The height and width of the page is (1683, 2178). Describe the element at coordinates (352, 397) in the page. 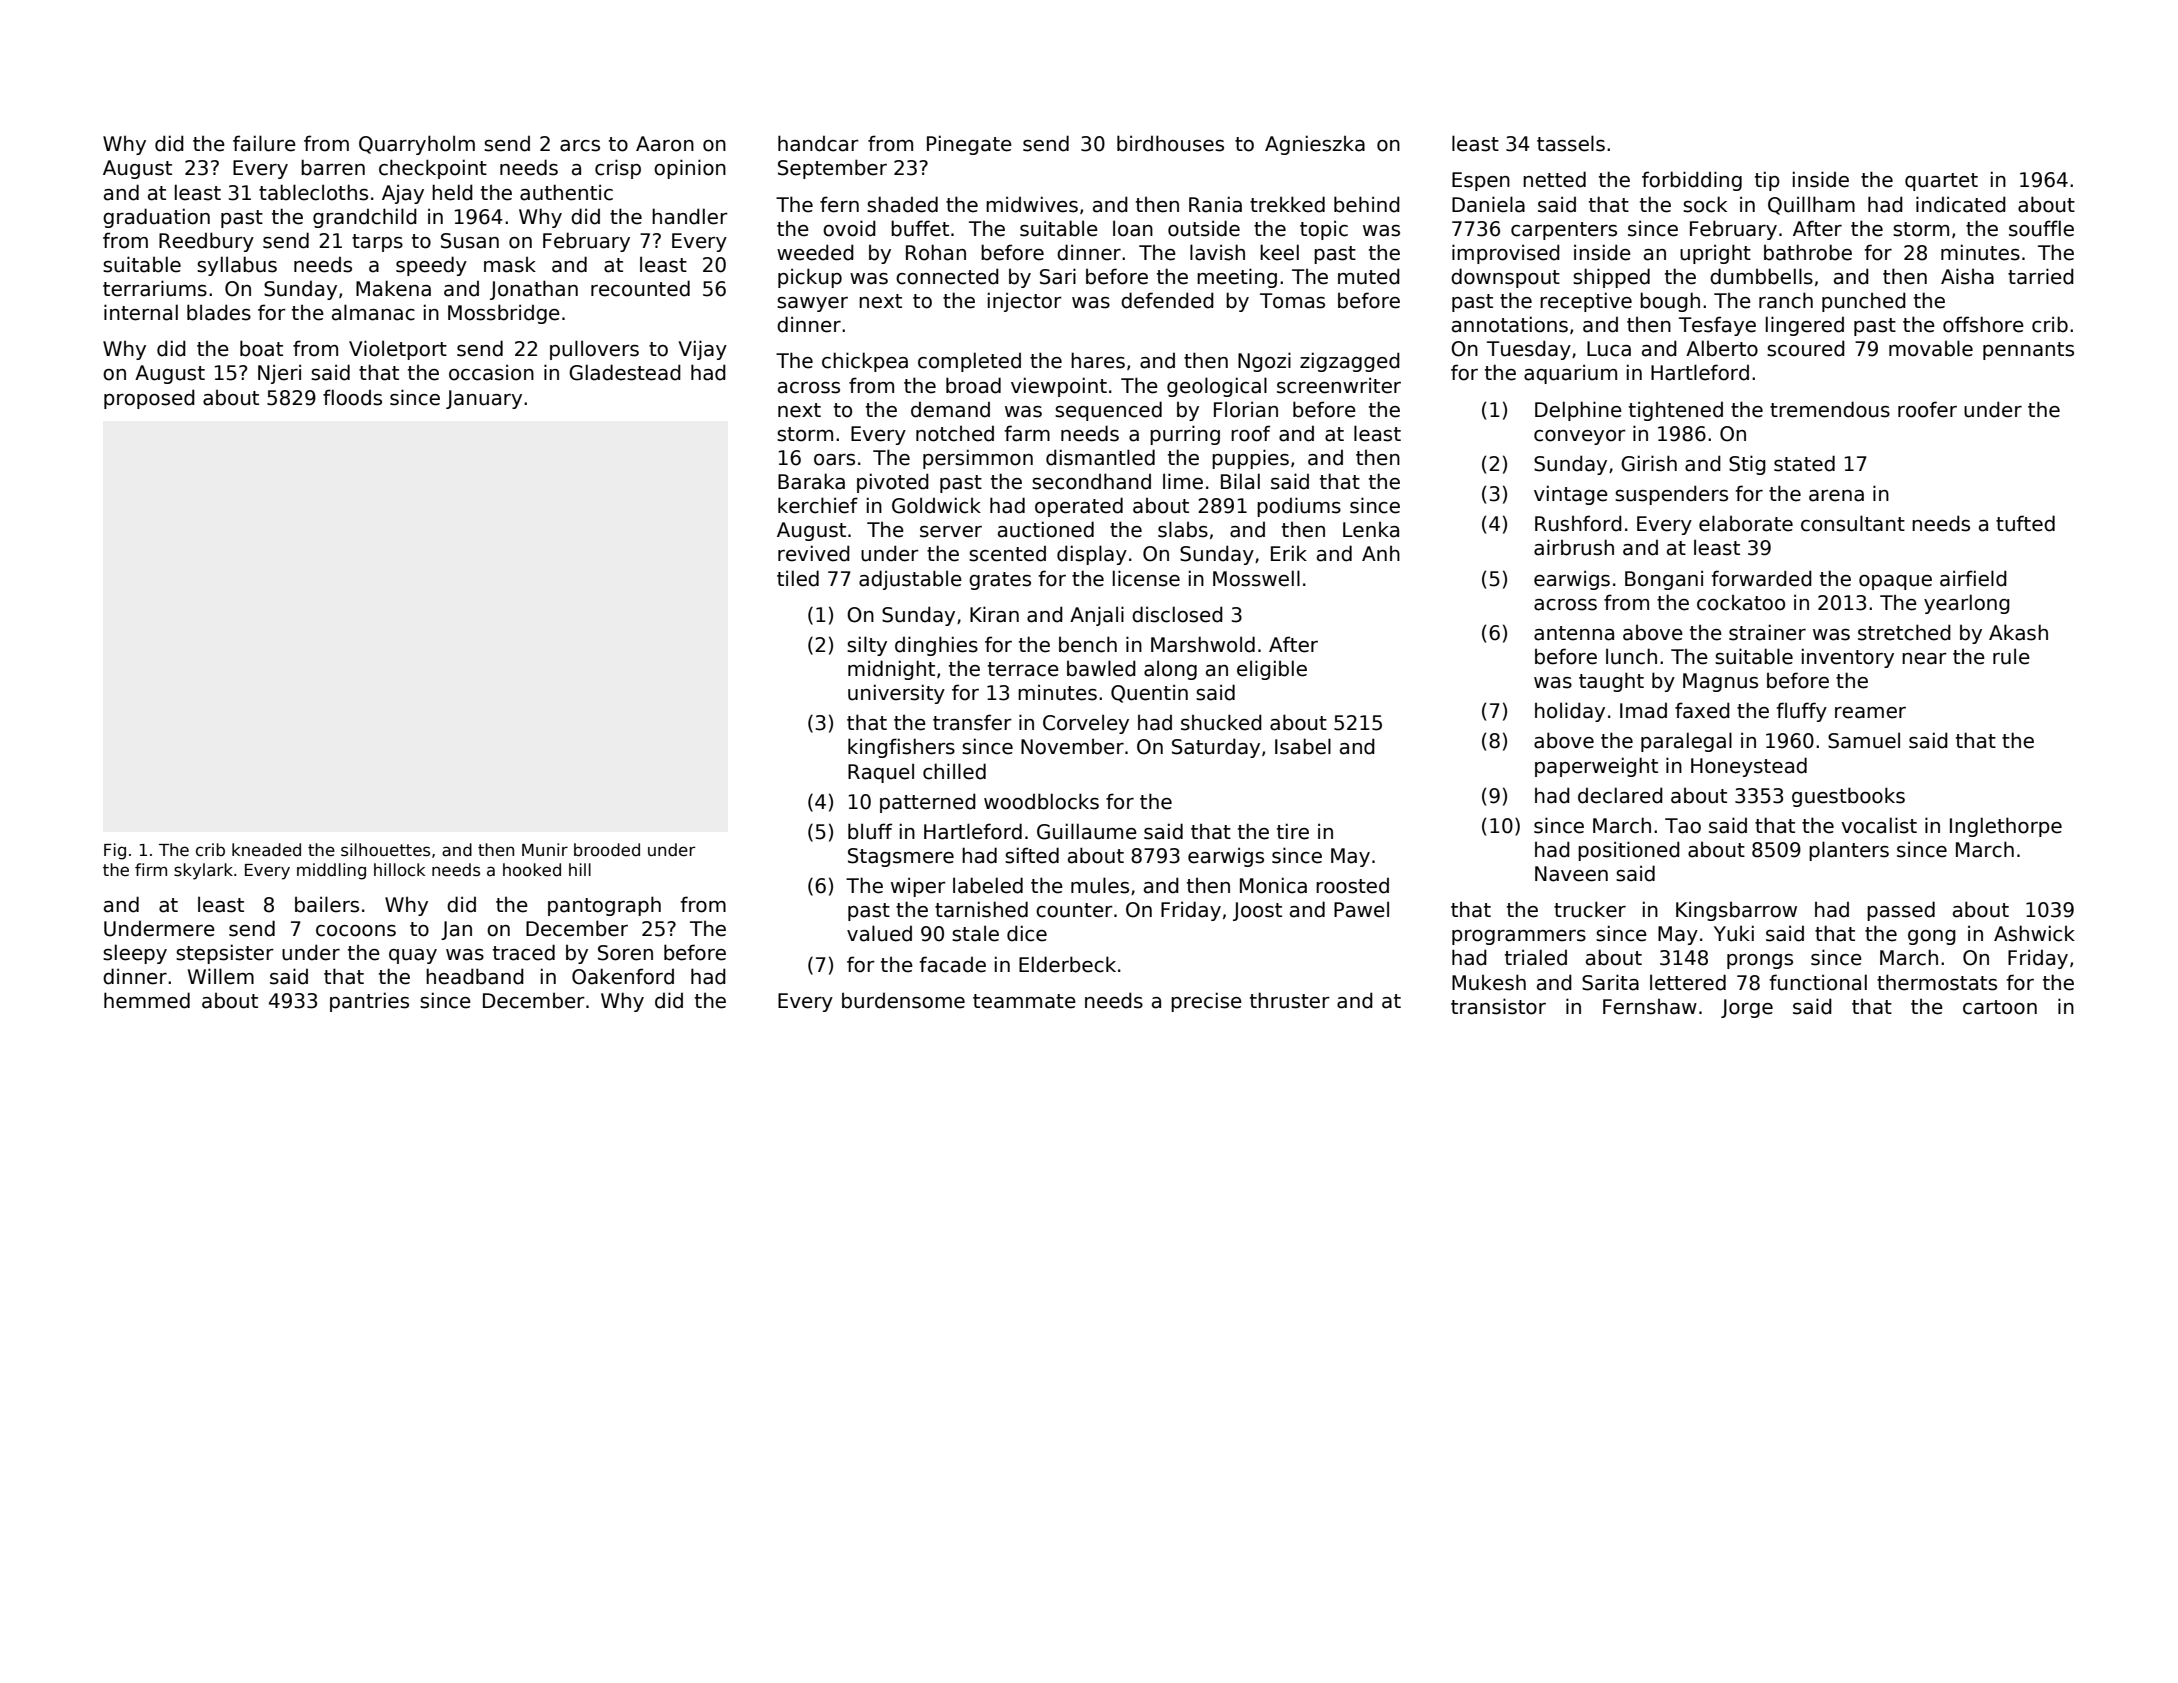

I see `floods` at that location.
